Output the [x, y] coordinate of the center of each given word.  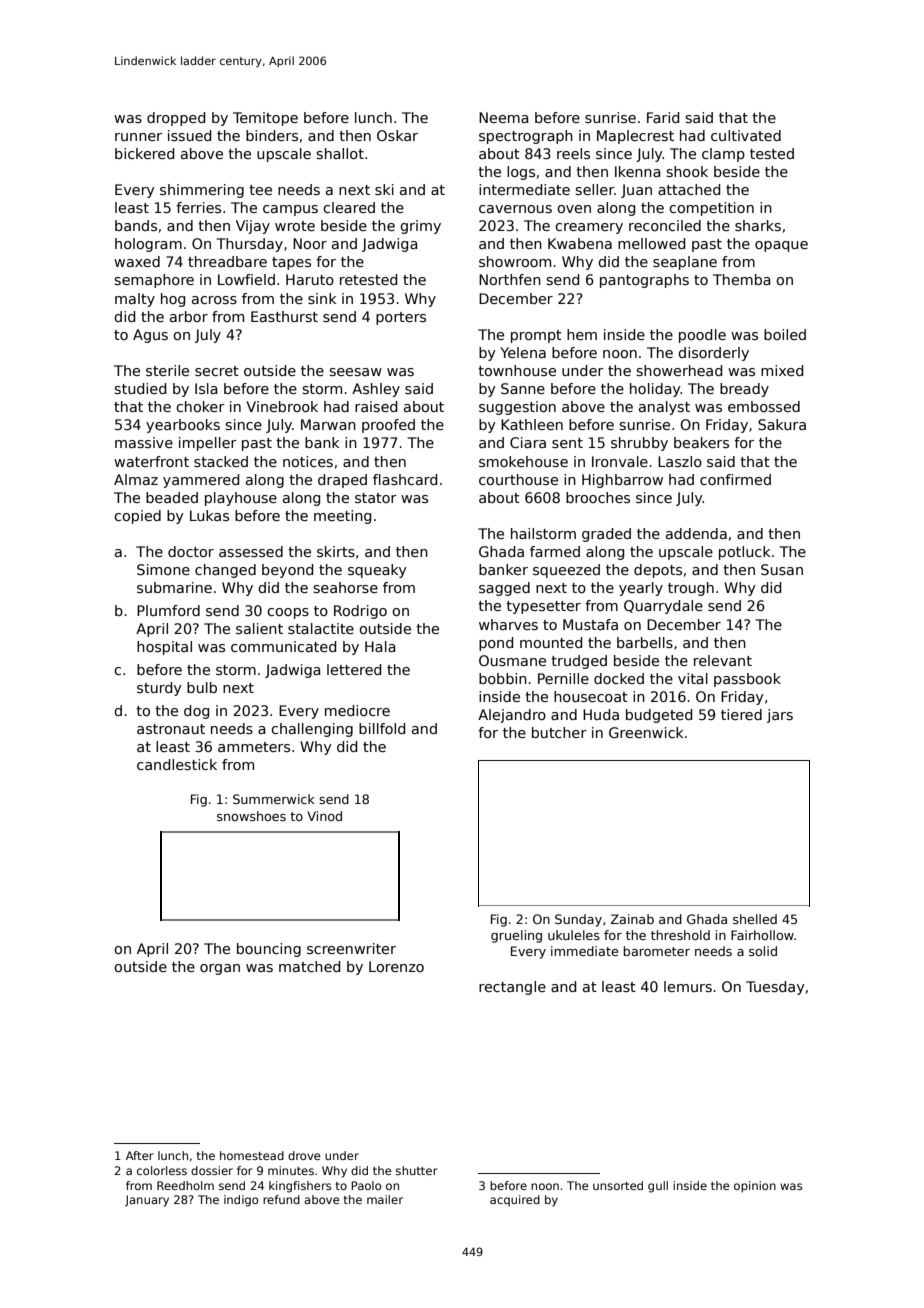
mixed [782, 370]
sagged [504, 589]
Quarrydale [663, 607]
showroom [515, 261]
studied [140, 388]
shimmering [202, 191]
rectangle [512, 988]
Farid [663, 117]
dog [196, 712]
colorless [162, 1170]
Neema [504, 117]
